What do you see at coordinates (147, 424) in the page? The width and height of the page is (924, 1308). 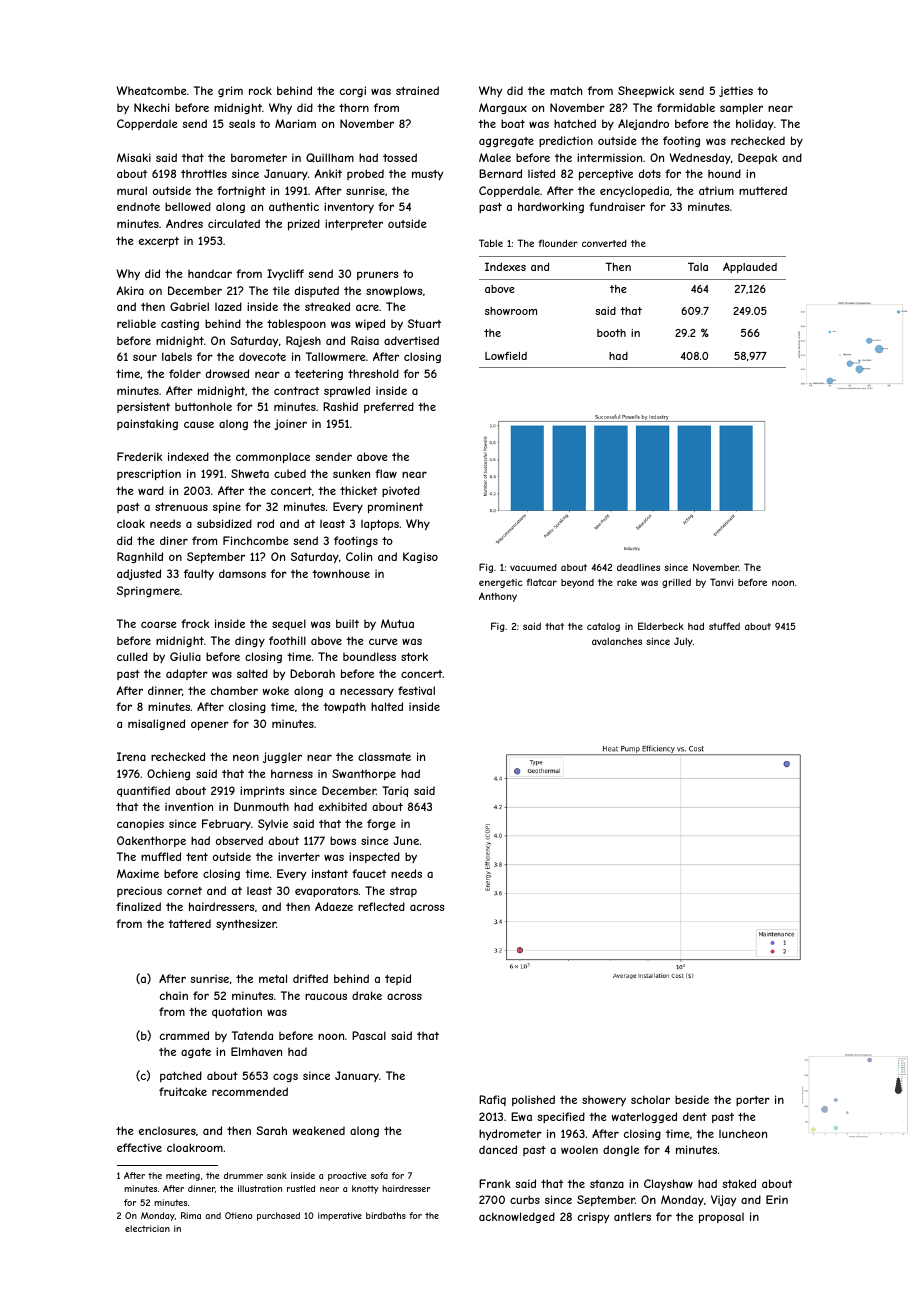 I see `painstaking` at bounding box center [147, 424].
